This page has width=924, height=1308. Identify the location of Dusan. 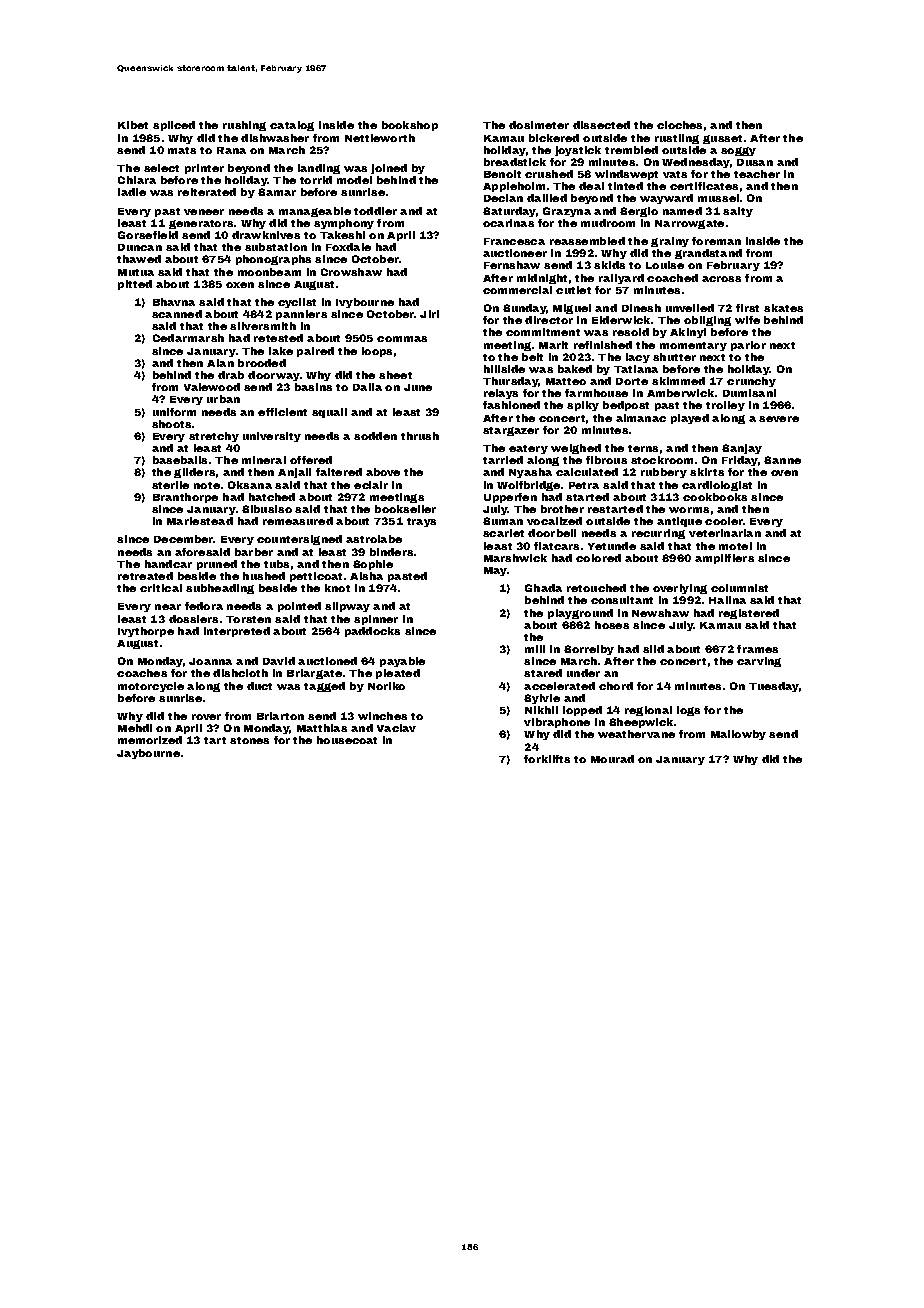
(755, 162).
